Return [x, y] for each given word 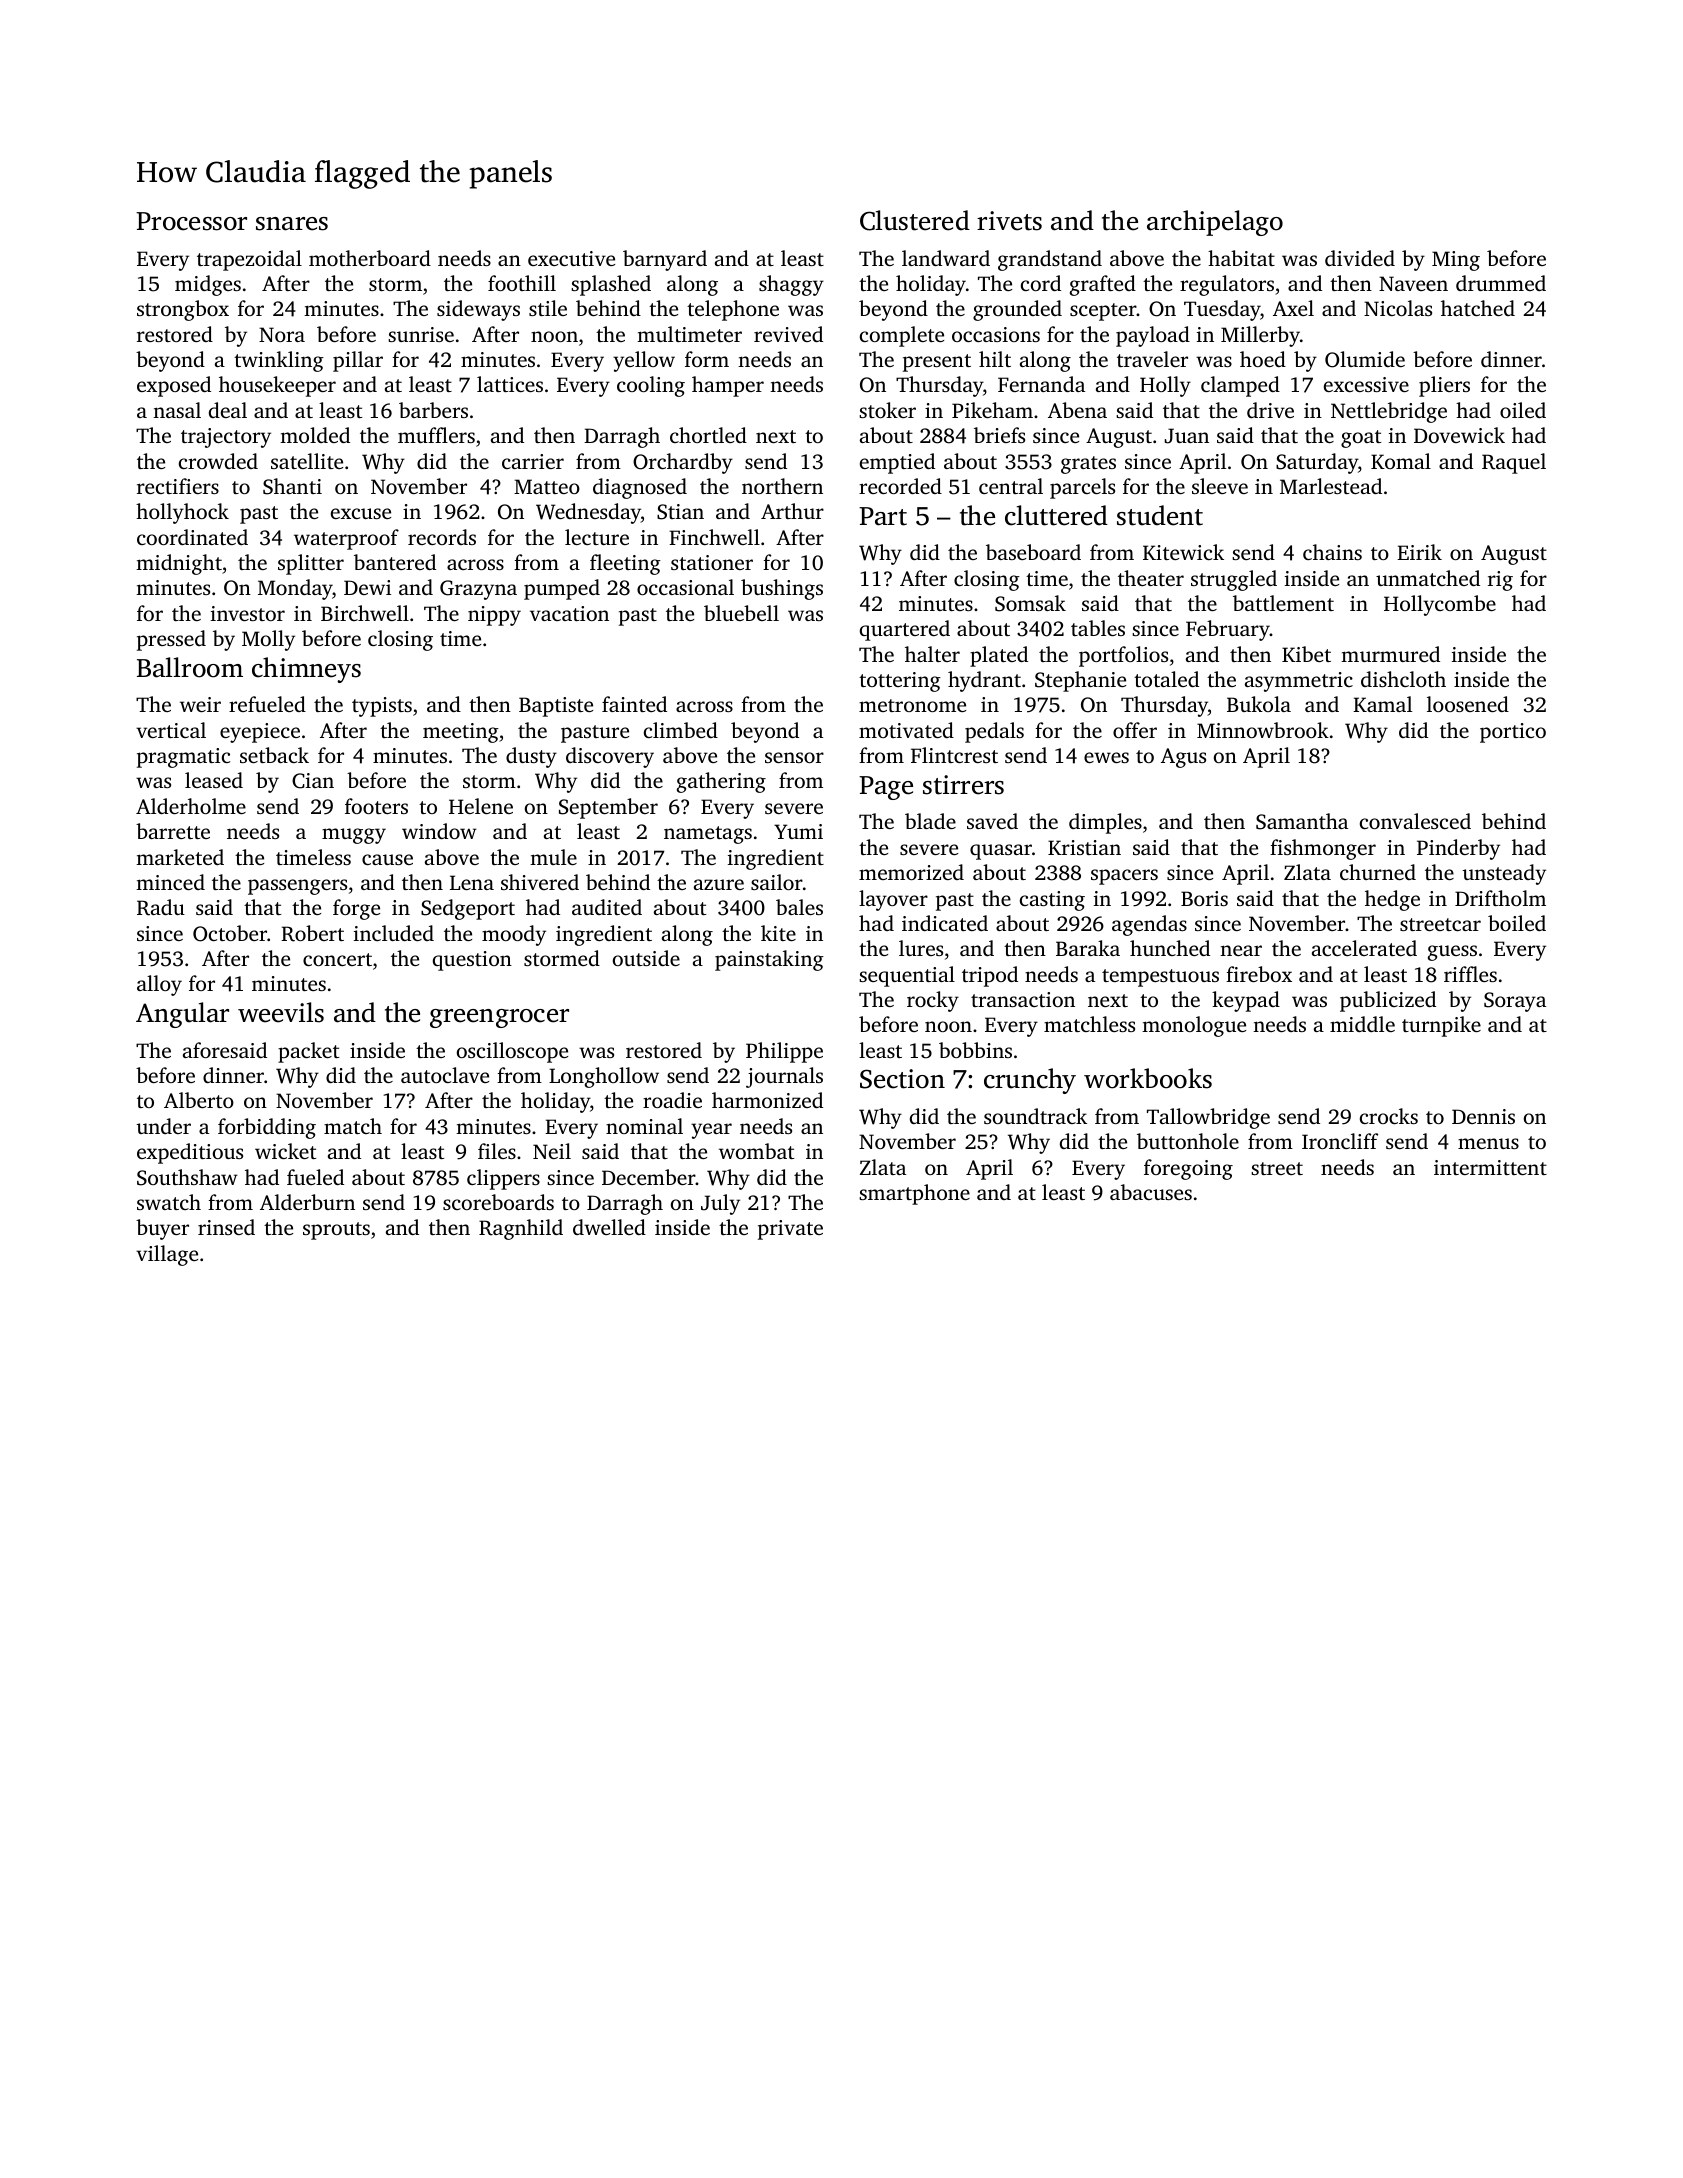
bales [799, 907]
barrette [173, 831]
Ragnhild [521, 1229]
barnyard [665, 260]
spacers [1124, 877]
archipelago [1215, 223]
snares [292, 224]
